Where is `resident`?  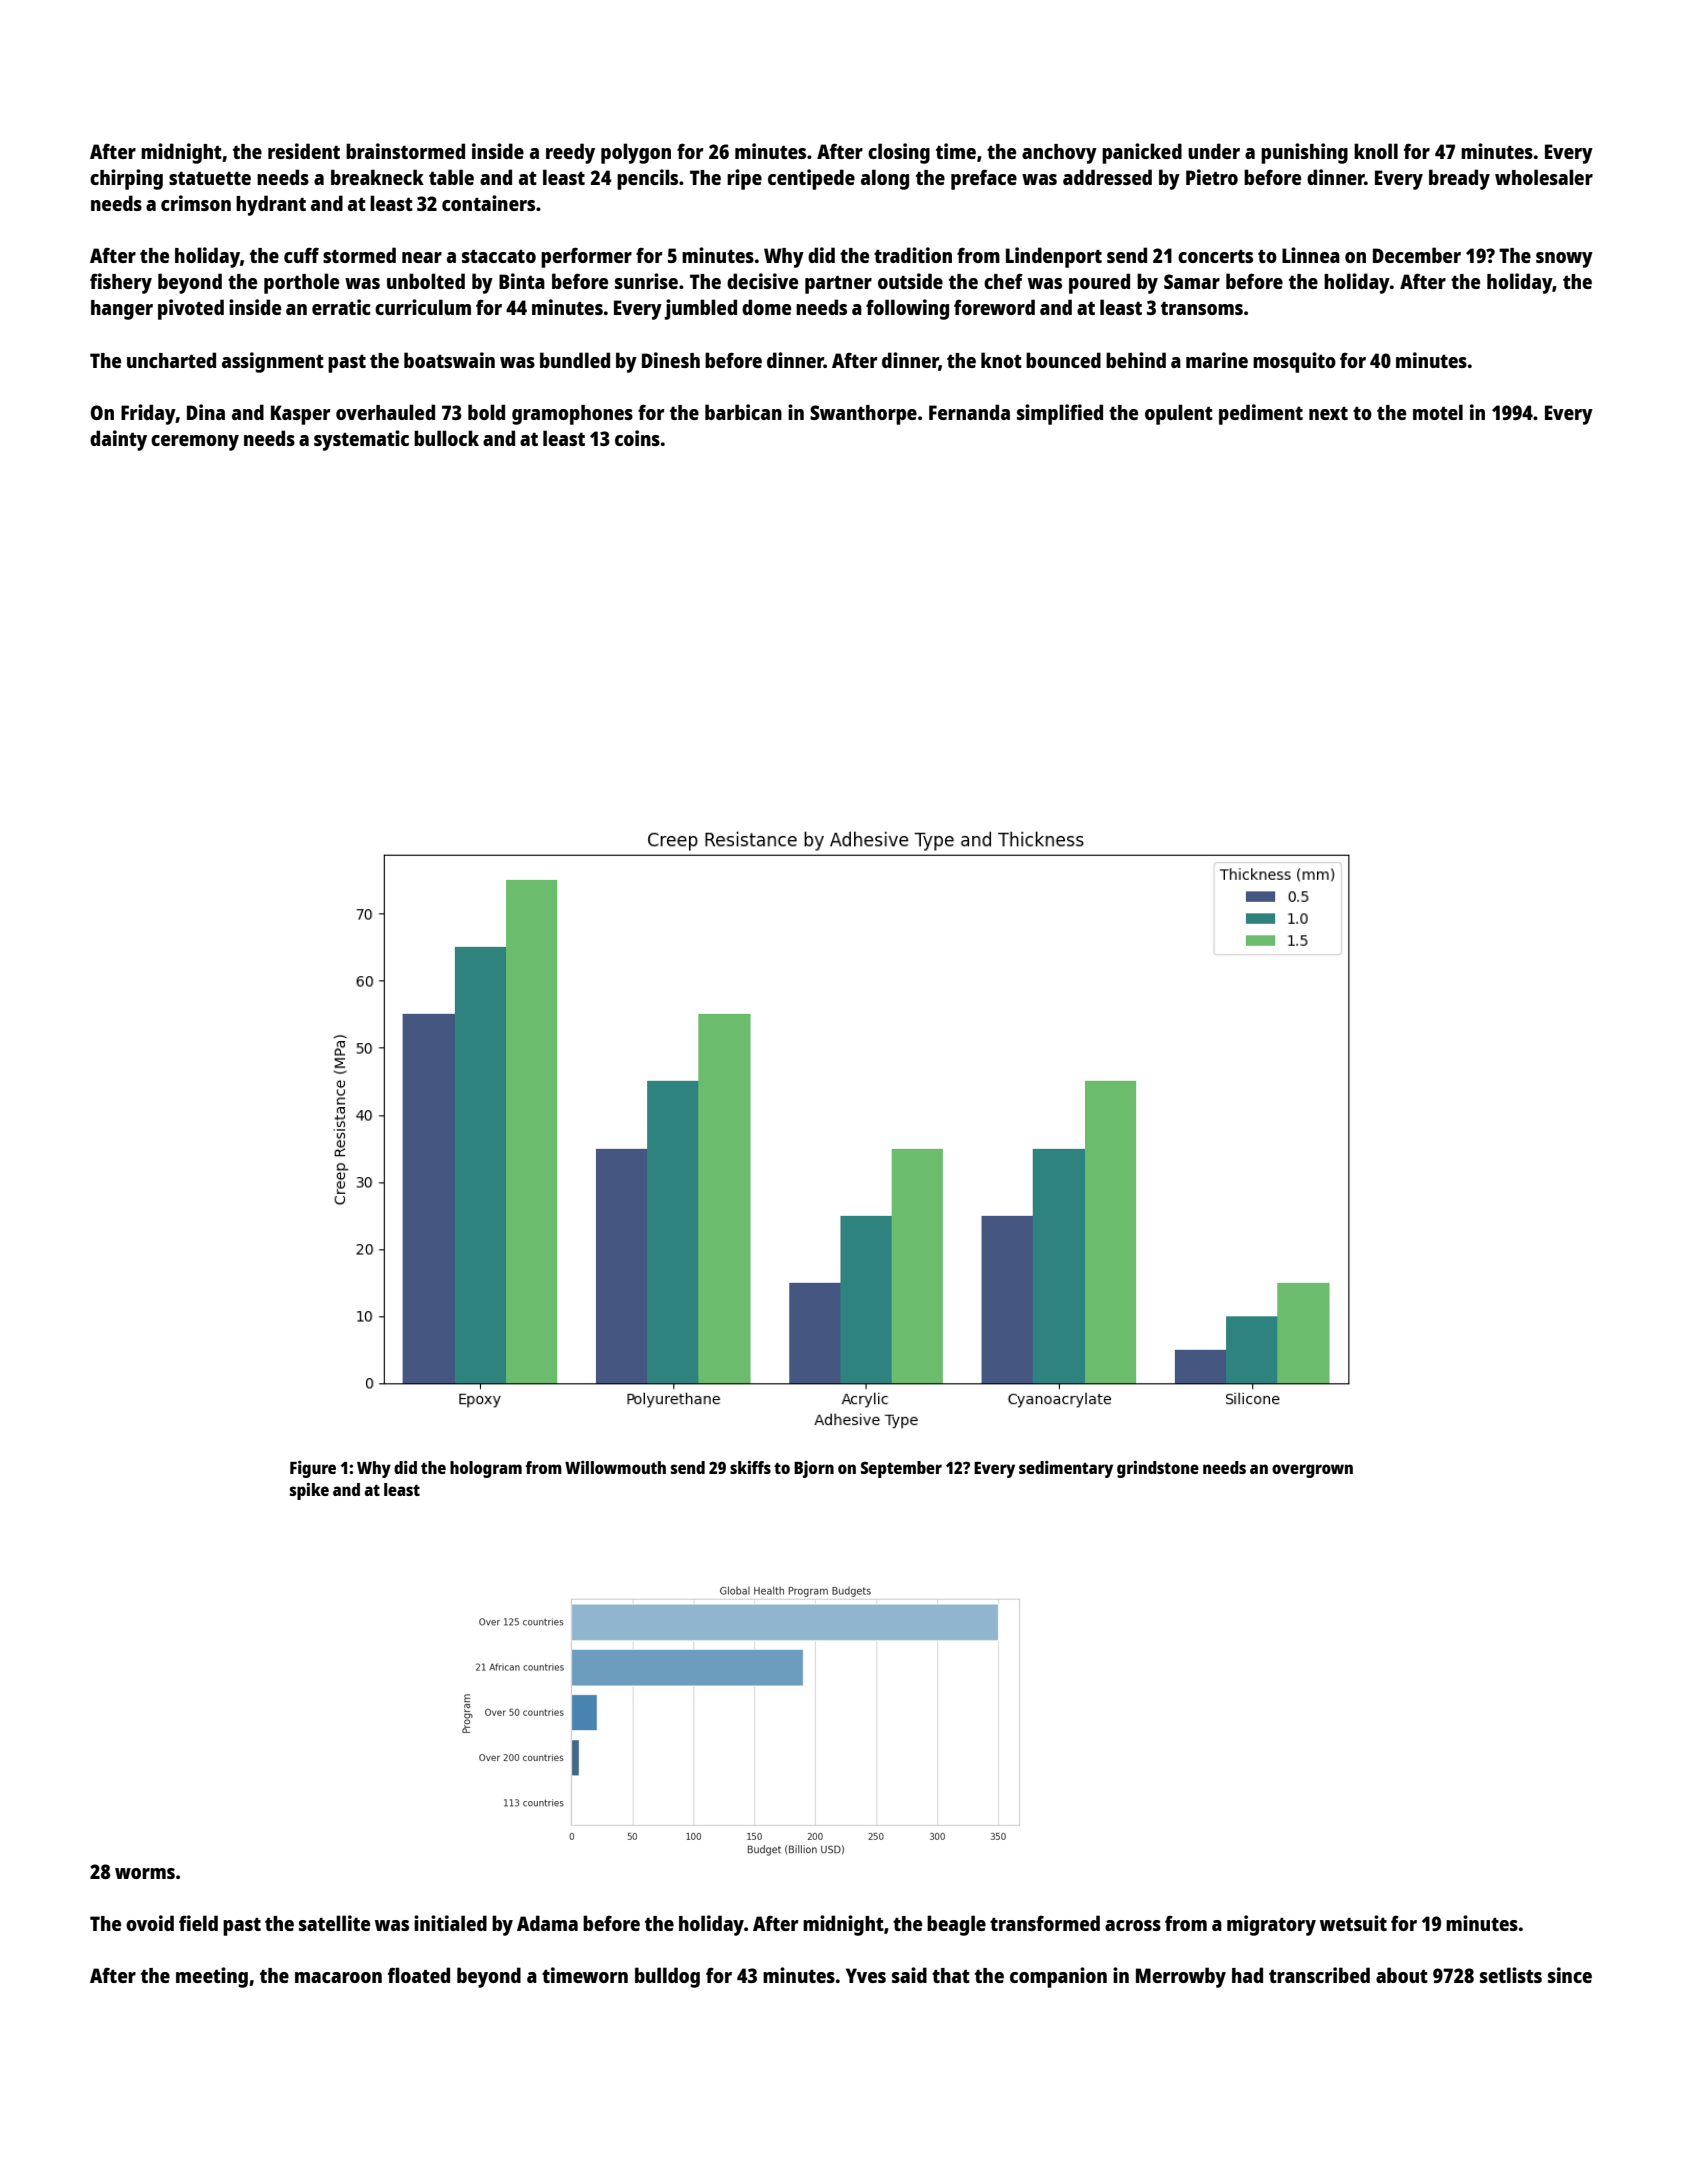 resident is located at coordinates (304, 151).
